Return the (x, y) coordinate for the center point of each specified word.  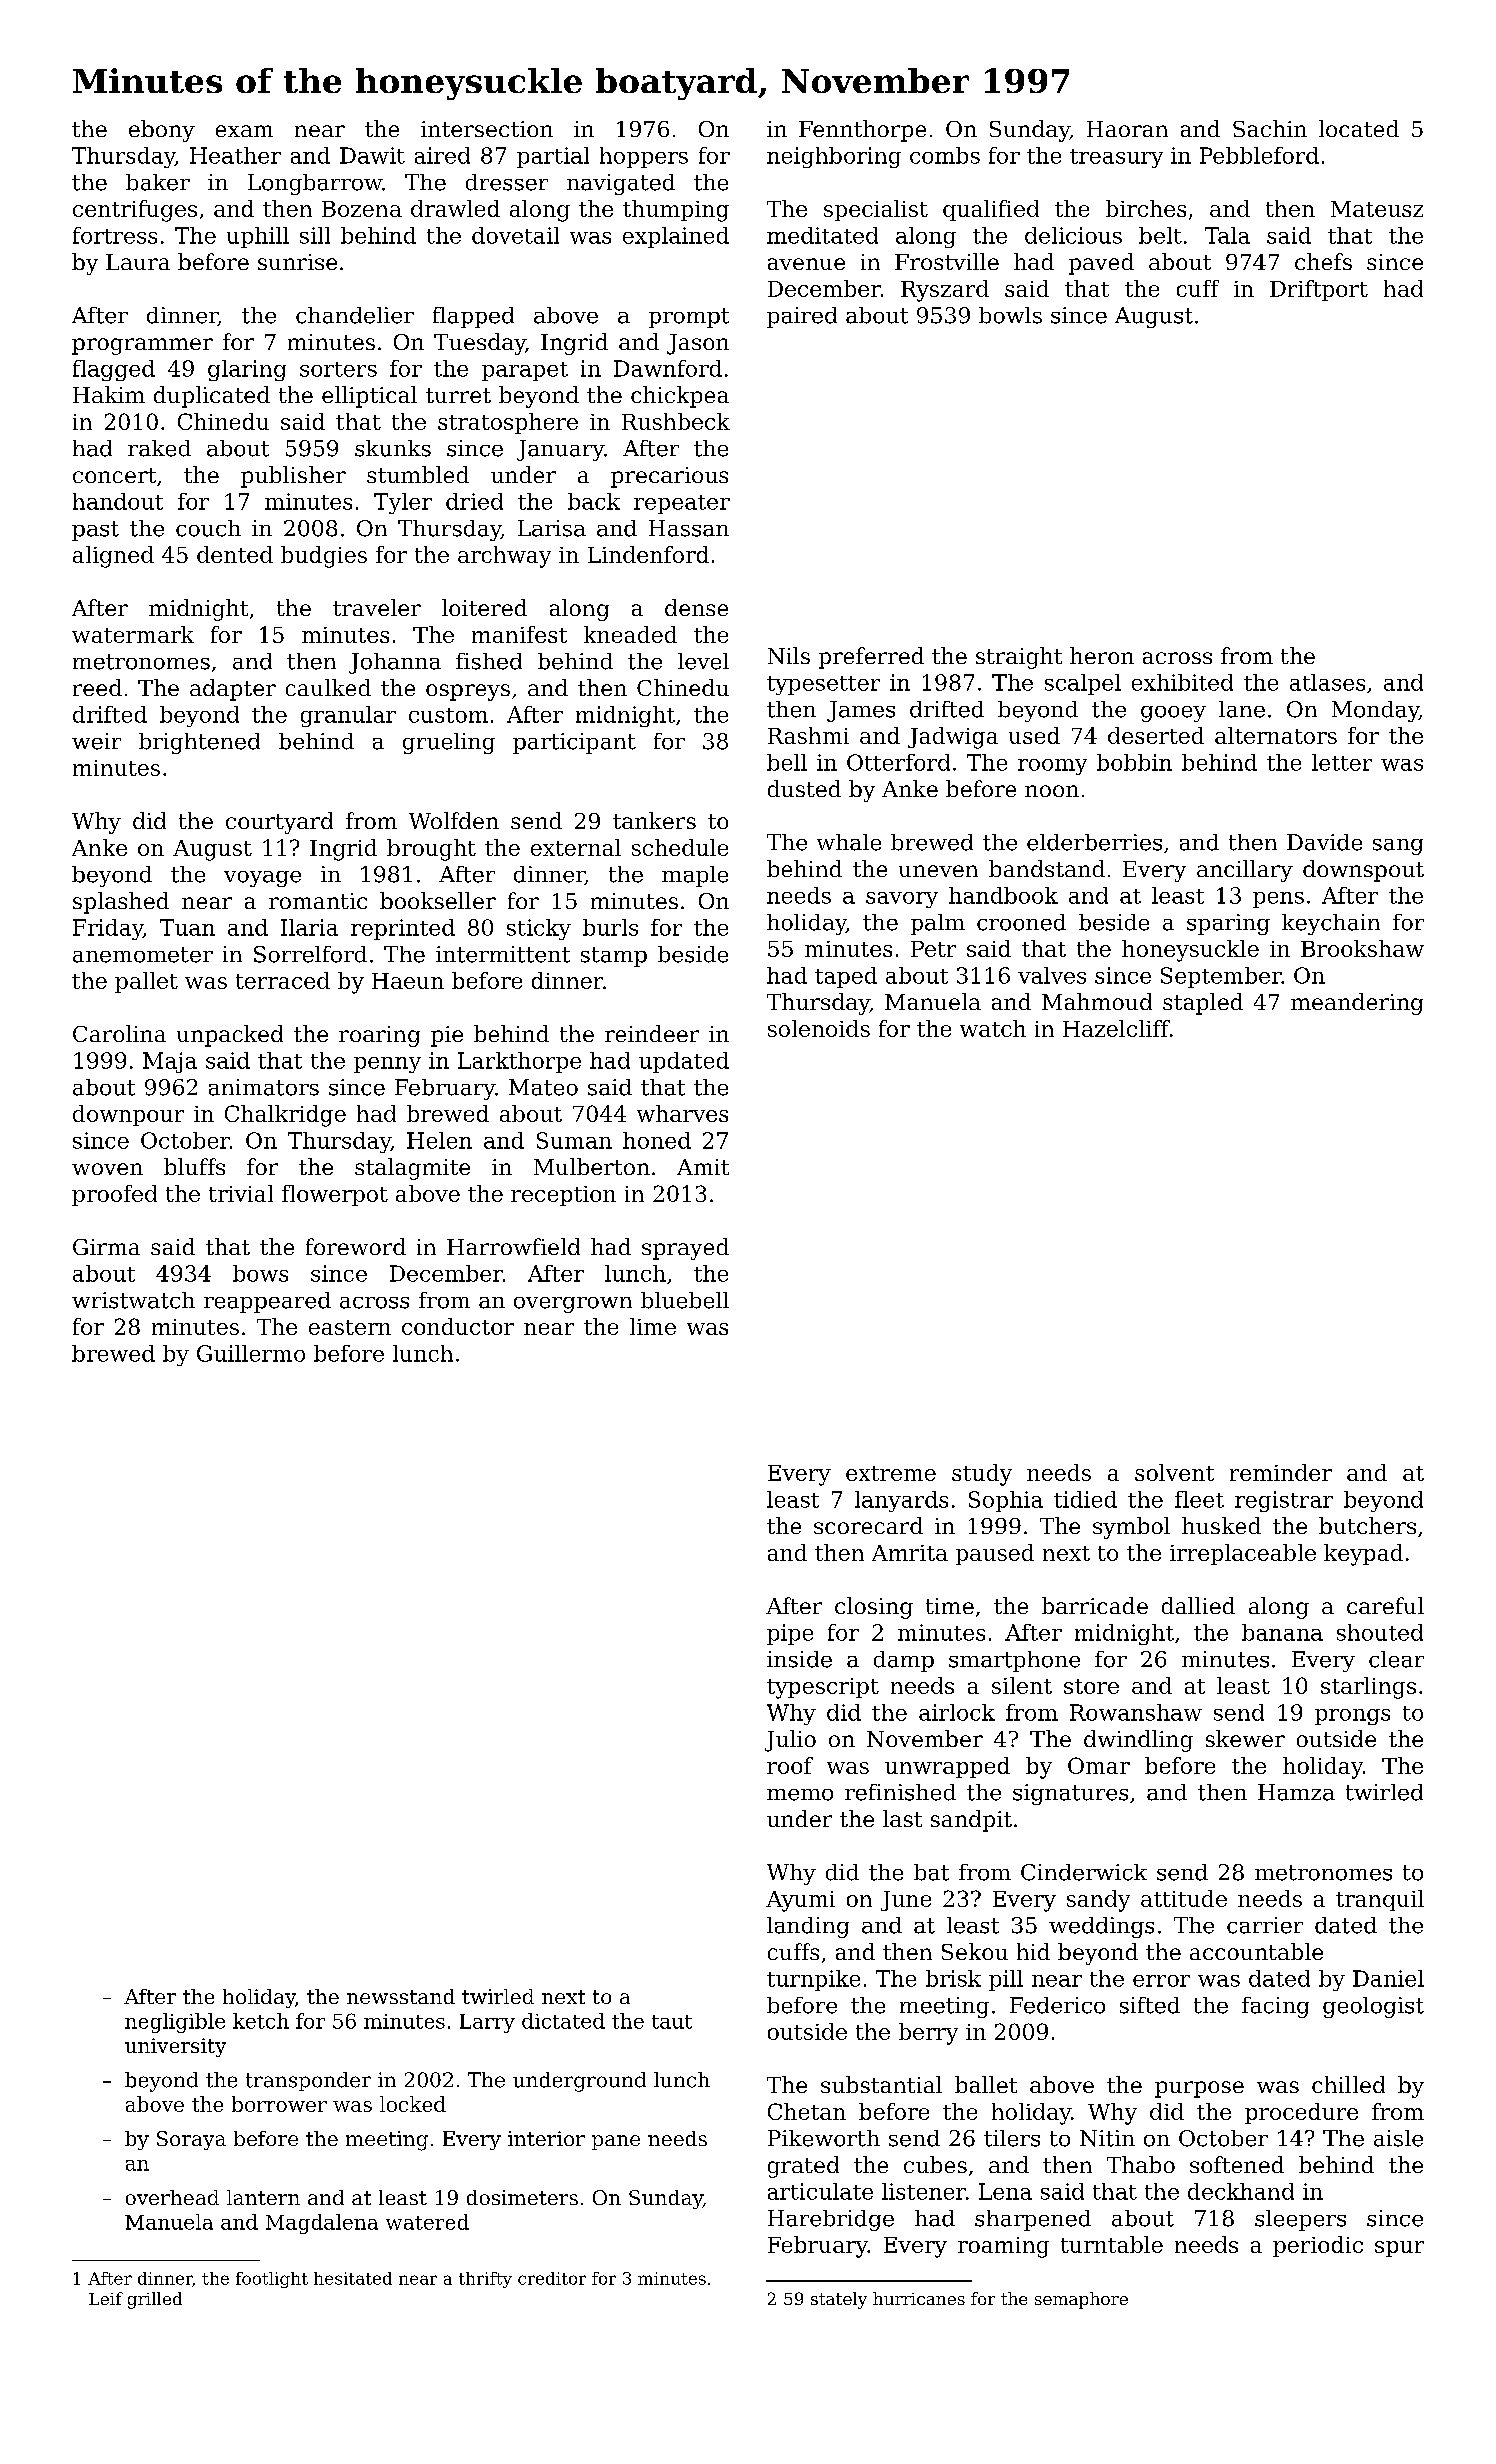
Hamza (1296, 1792)
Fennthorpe (862, 131)
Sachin (1270, 128)
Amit (703, 1167)
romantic (318, 901)
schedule (680, 847)
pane (616, 2142)
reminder (1281, 1472)
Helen (439, 1140)
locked (413, 2104)
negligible (175, 2023)
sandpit (971, 1821)
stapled (1203, 1004)
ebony (162, 131)
